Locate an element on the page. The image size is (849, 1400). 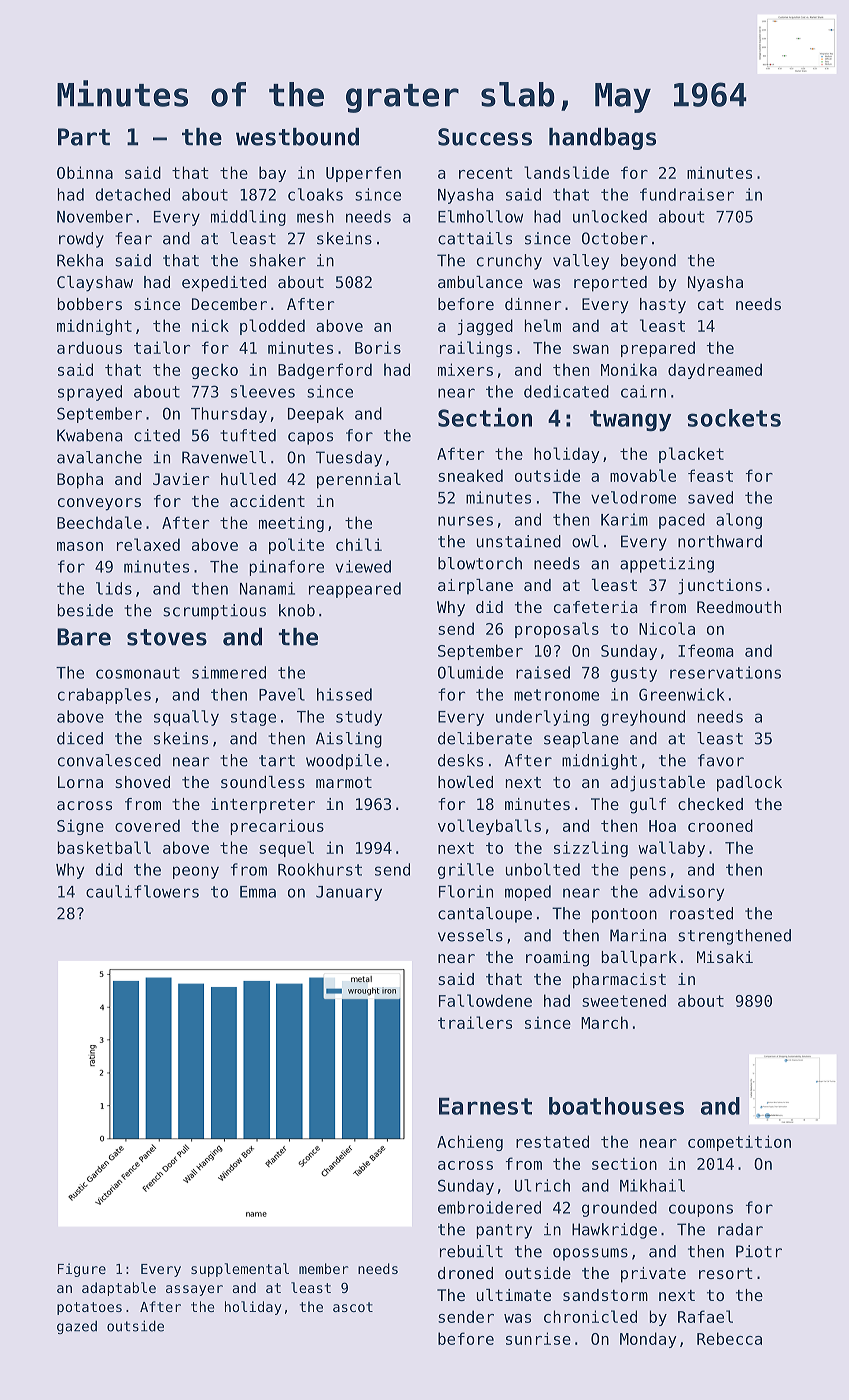
plodded is located at coordinates (272, 327).
